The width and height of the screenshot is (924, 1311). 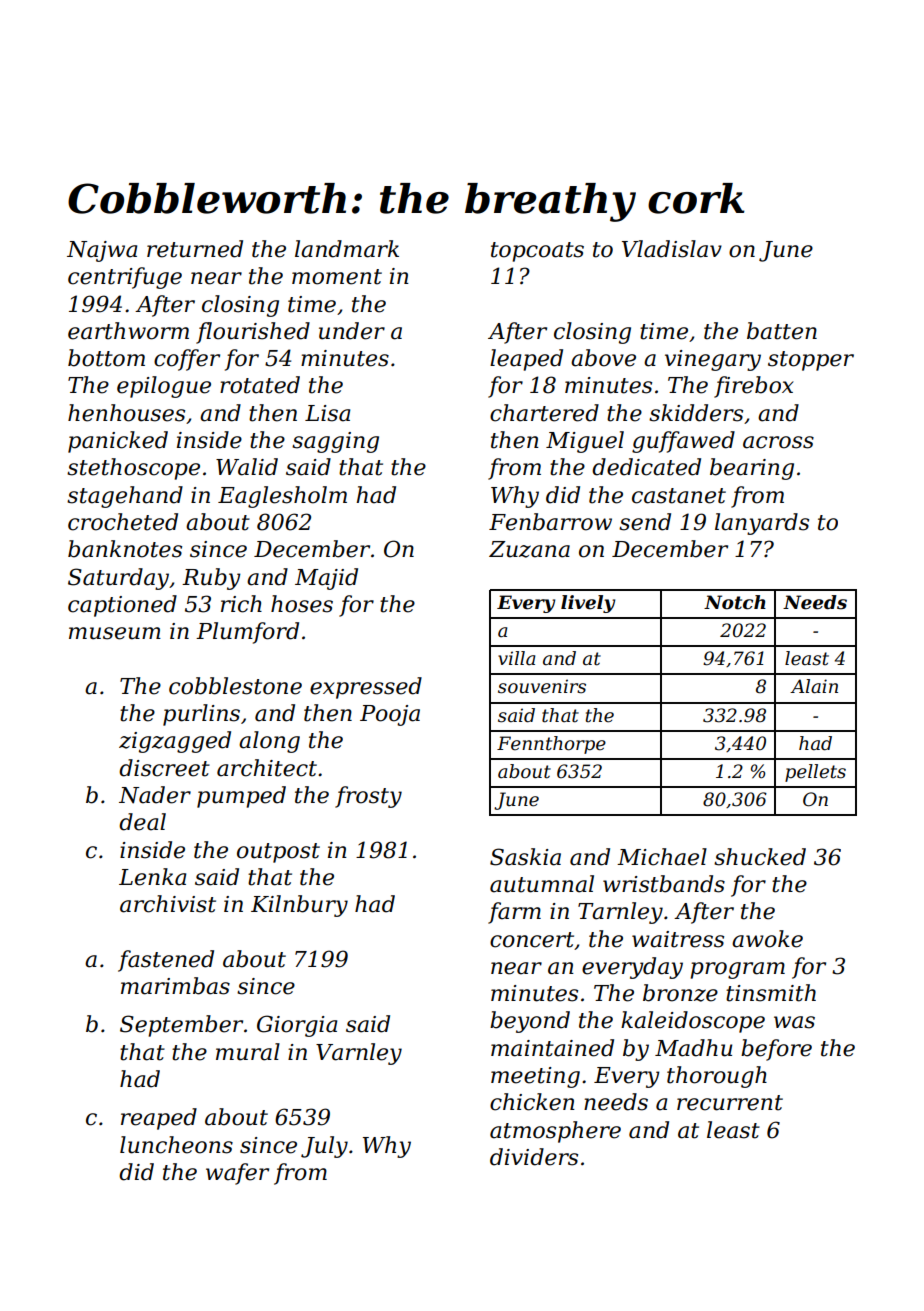 What do you see at coordinates (672, 249) in the screenshot?
I see `Vladislav` at bounding box center [672, 249].
